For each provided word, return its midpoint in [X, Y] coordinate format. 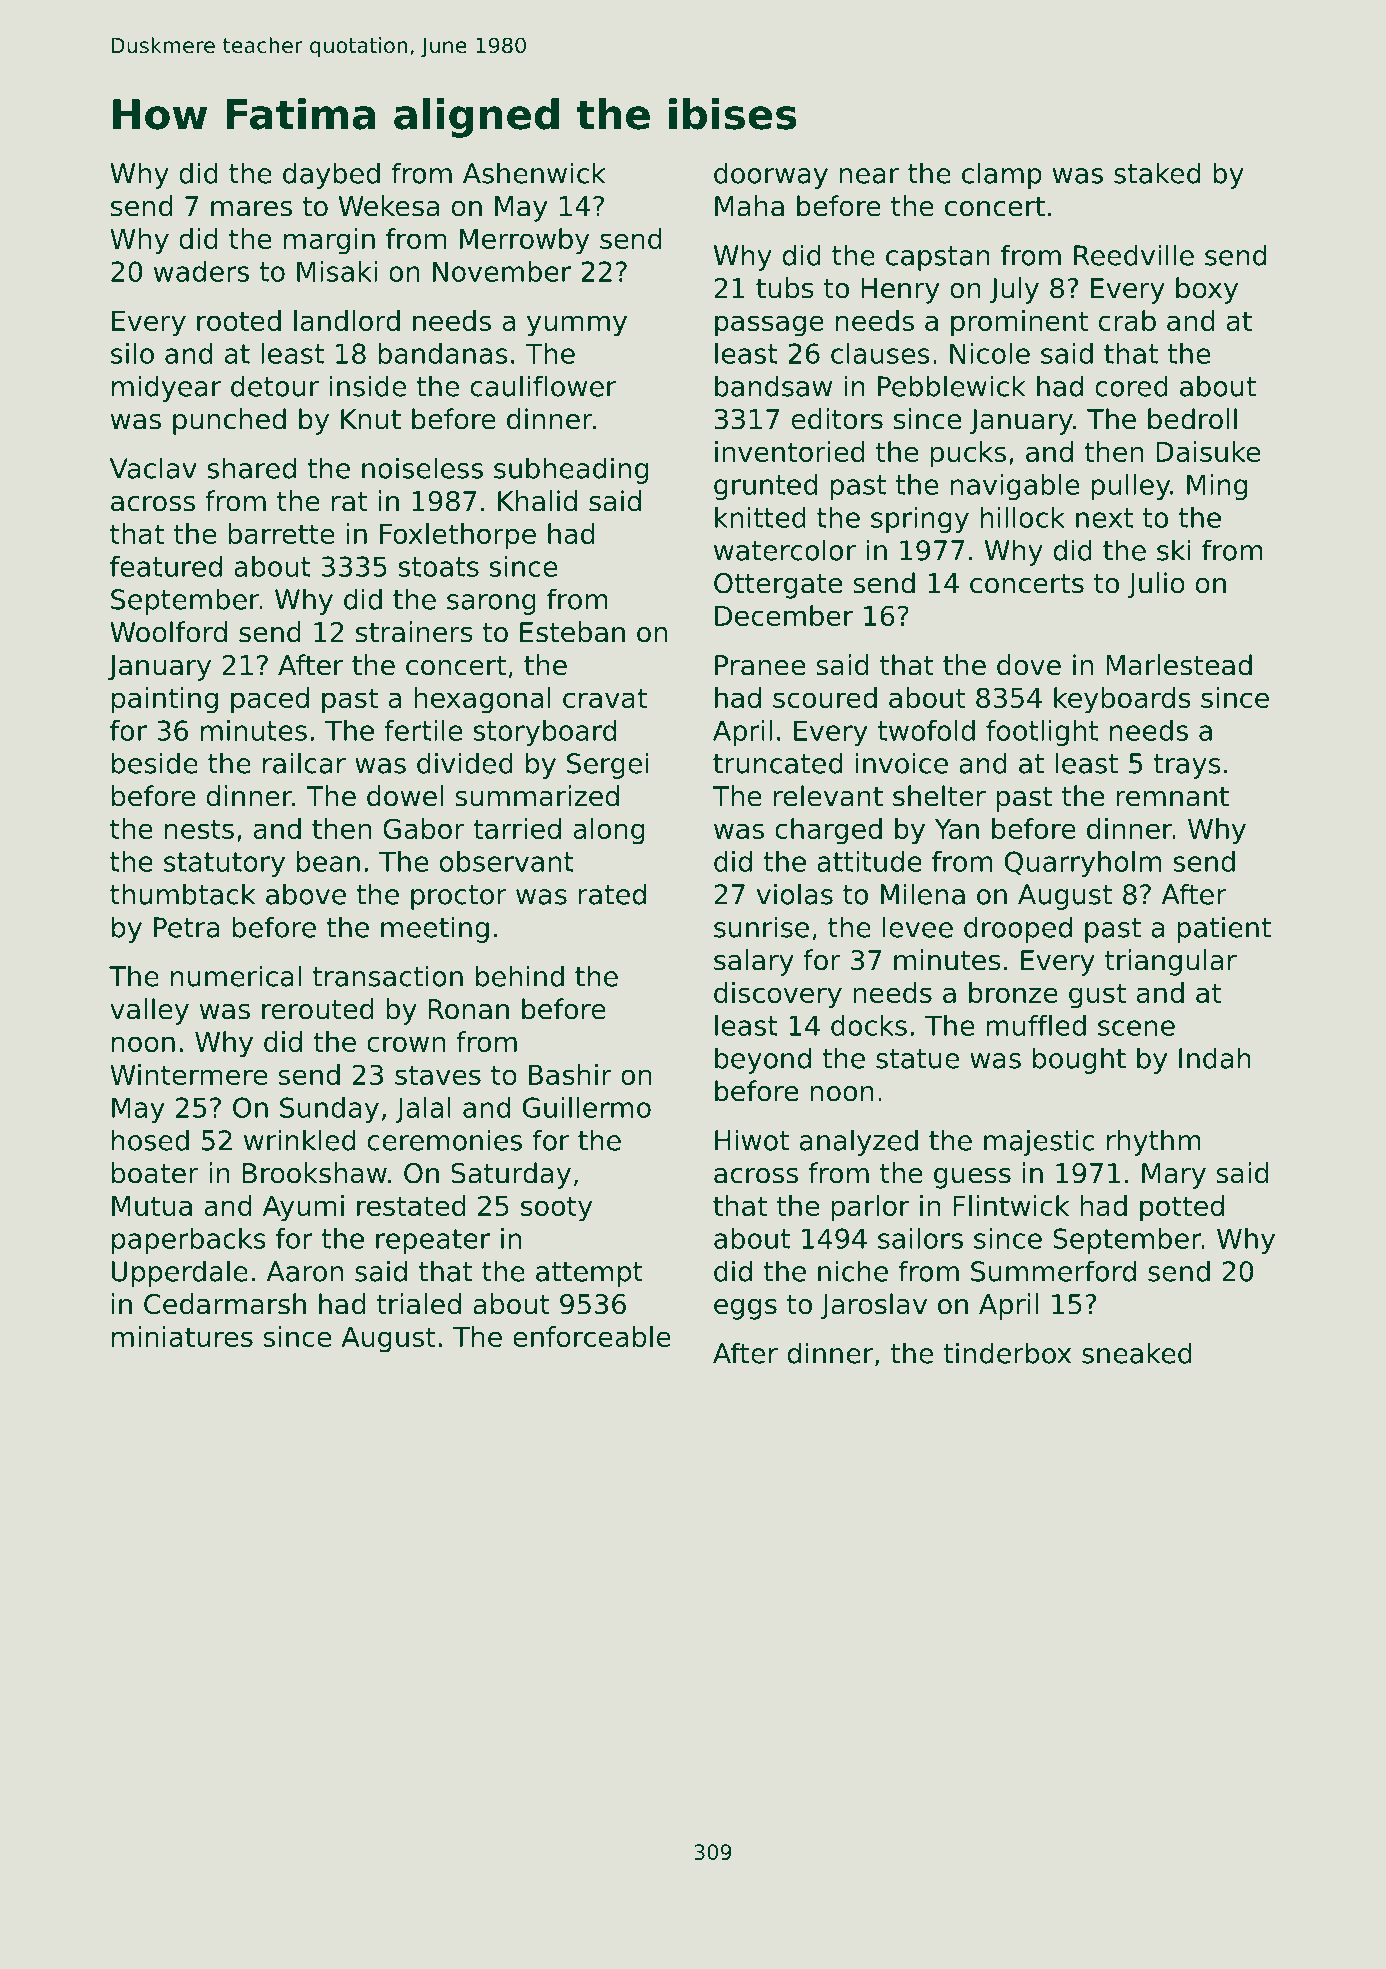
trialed [419, 1304]
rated [612, 894]
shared [251, 468]
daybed [331, 175]
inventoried [789, 451]
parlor [870, 1208]
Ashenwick [534, 173]
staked [1157, 173]
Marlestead [1179, 665]
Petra [187, 927]
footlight [1042, 733]
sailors [920, 1238]
